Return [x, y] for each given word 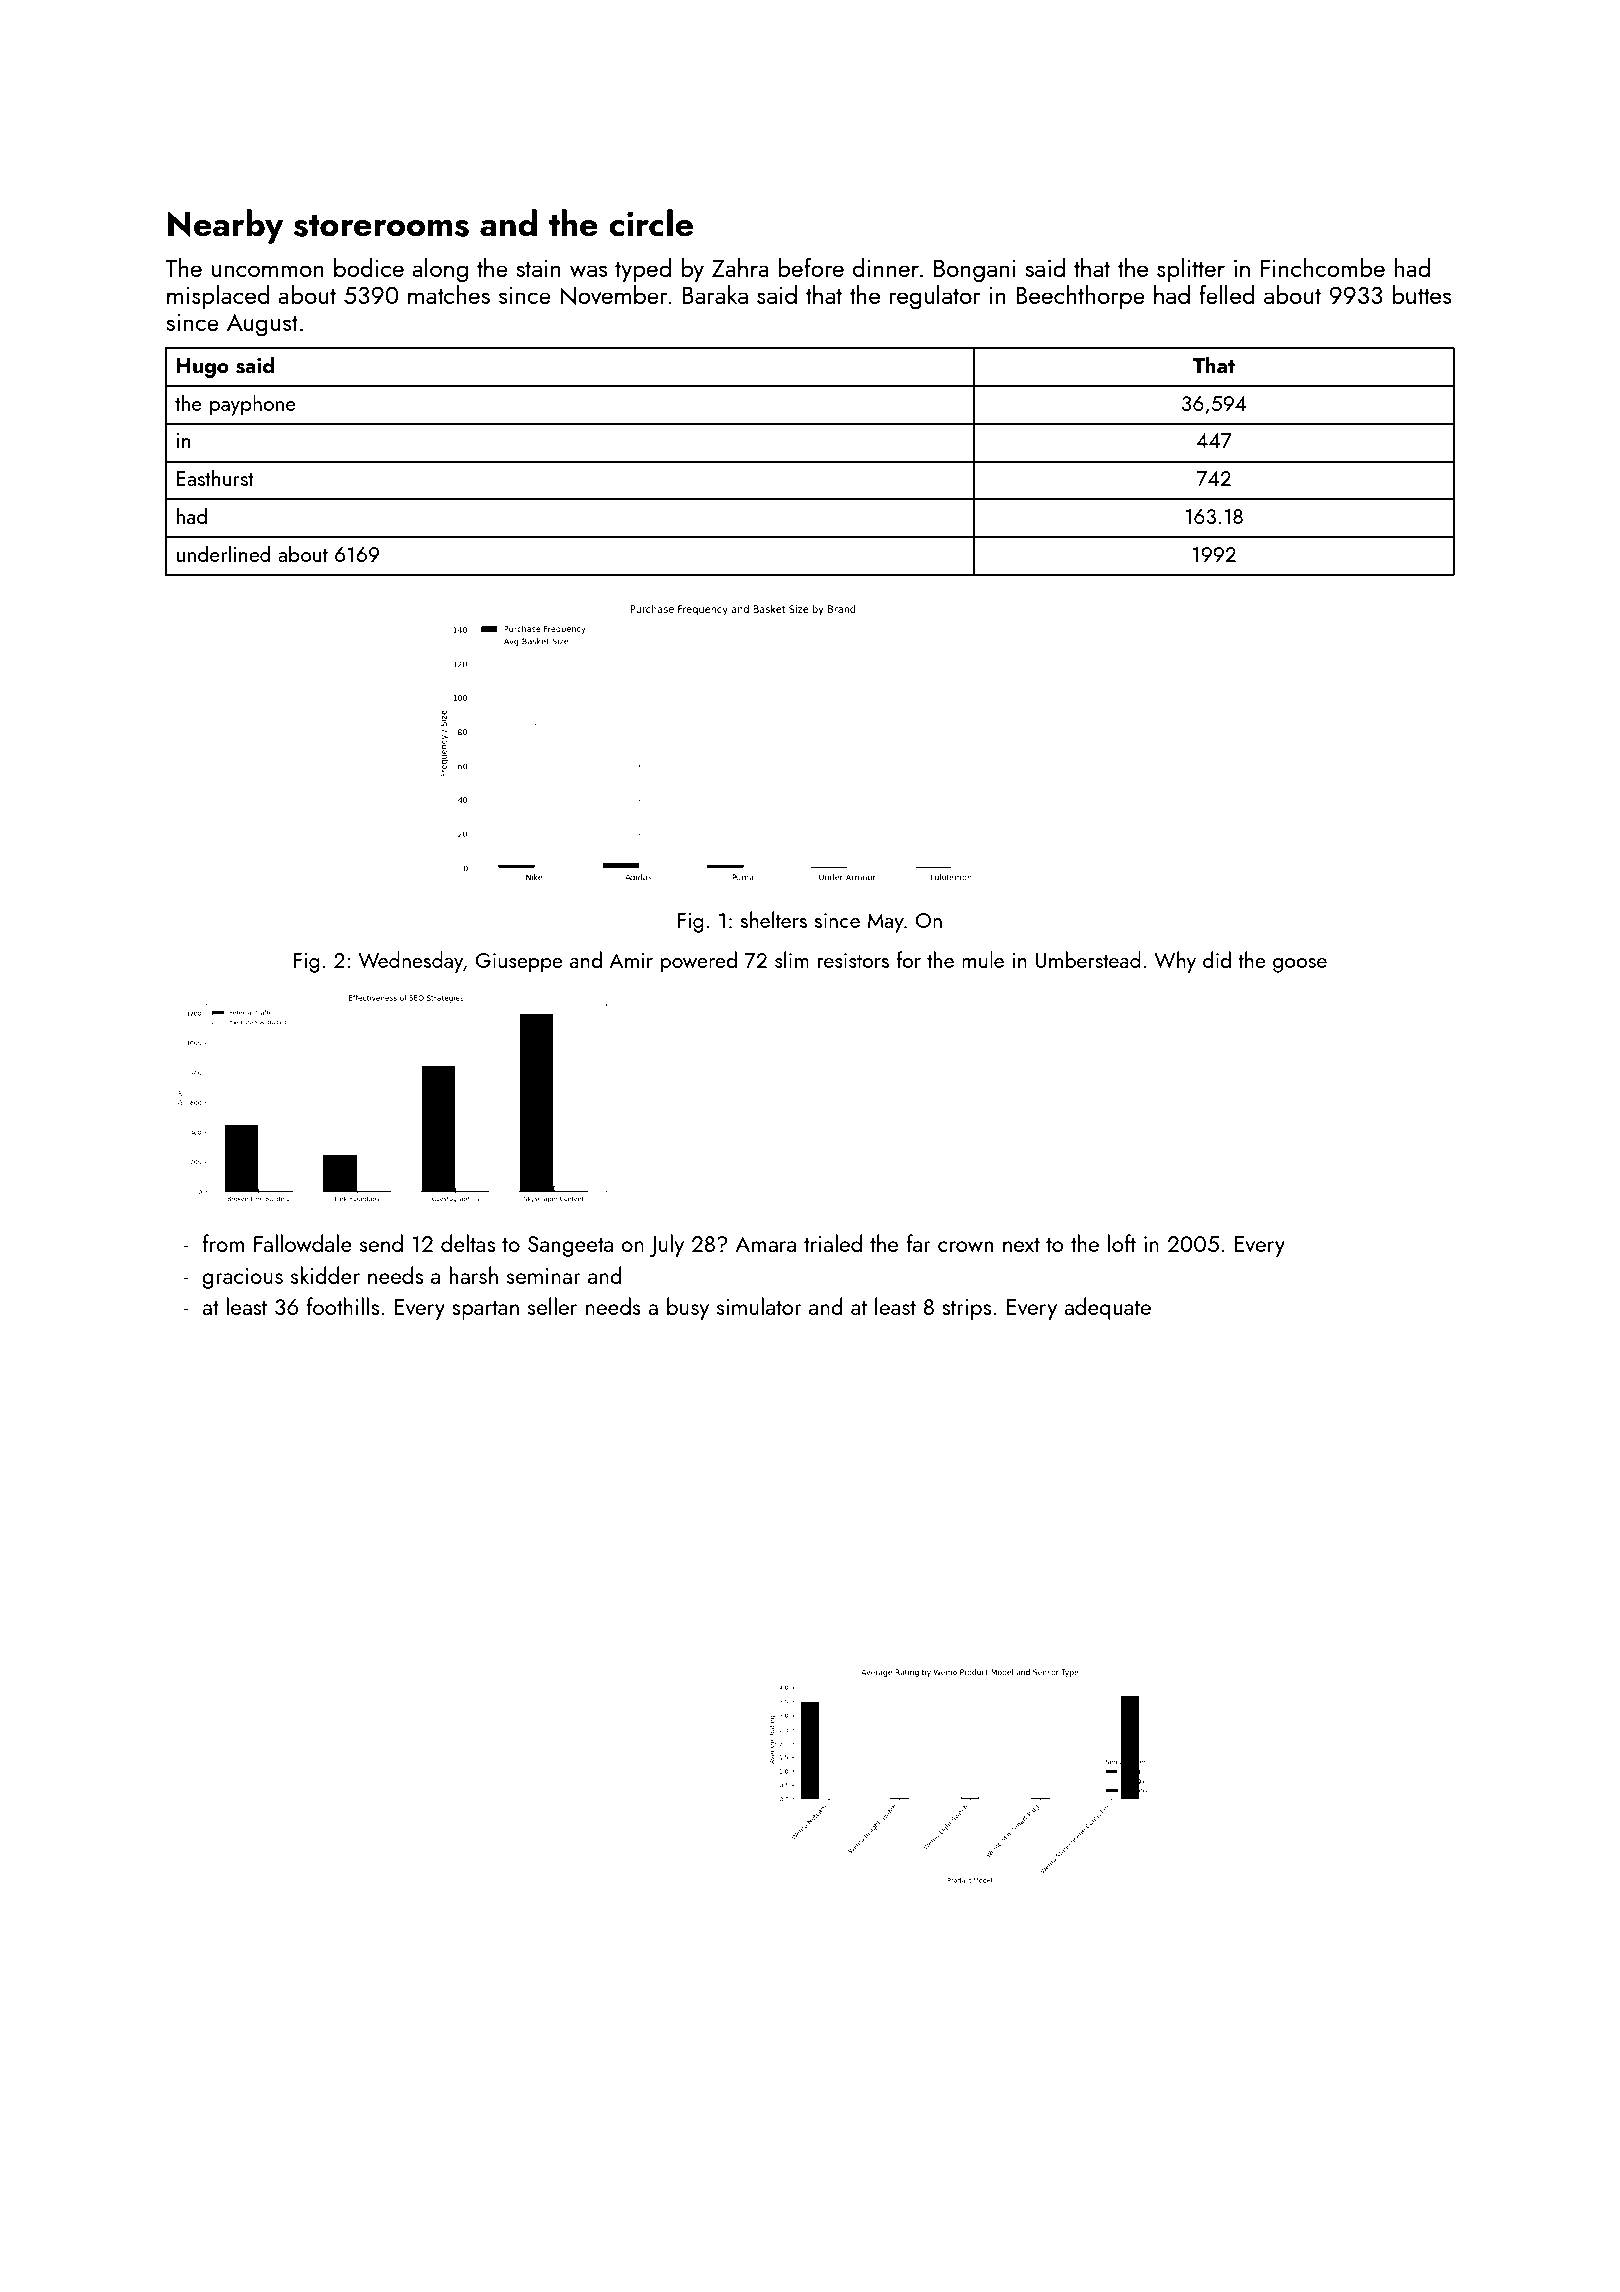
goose [1300, 965]
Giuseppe [519, 963]
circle [651, 223]
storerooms [381, 226]
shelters [774, 919]
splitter [1191, 270]
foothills [343, 1306]
